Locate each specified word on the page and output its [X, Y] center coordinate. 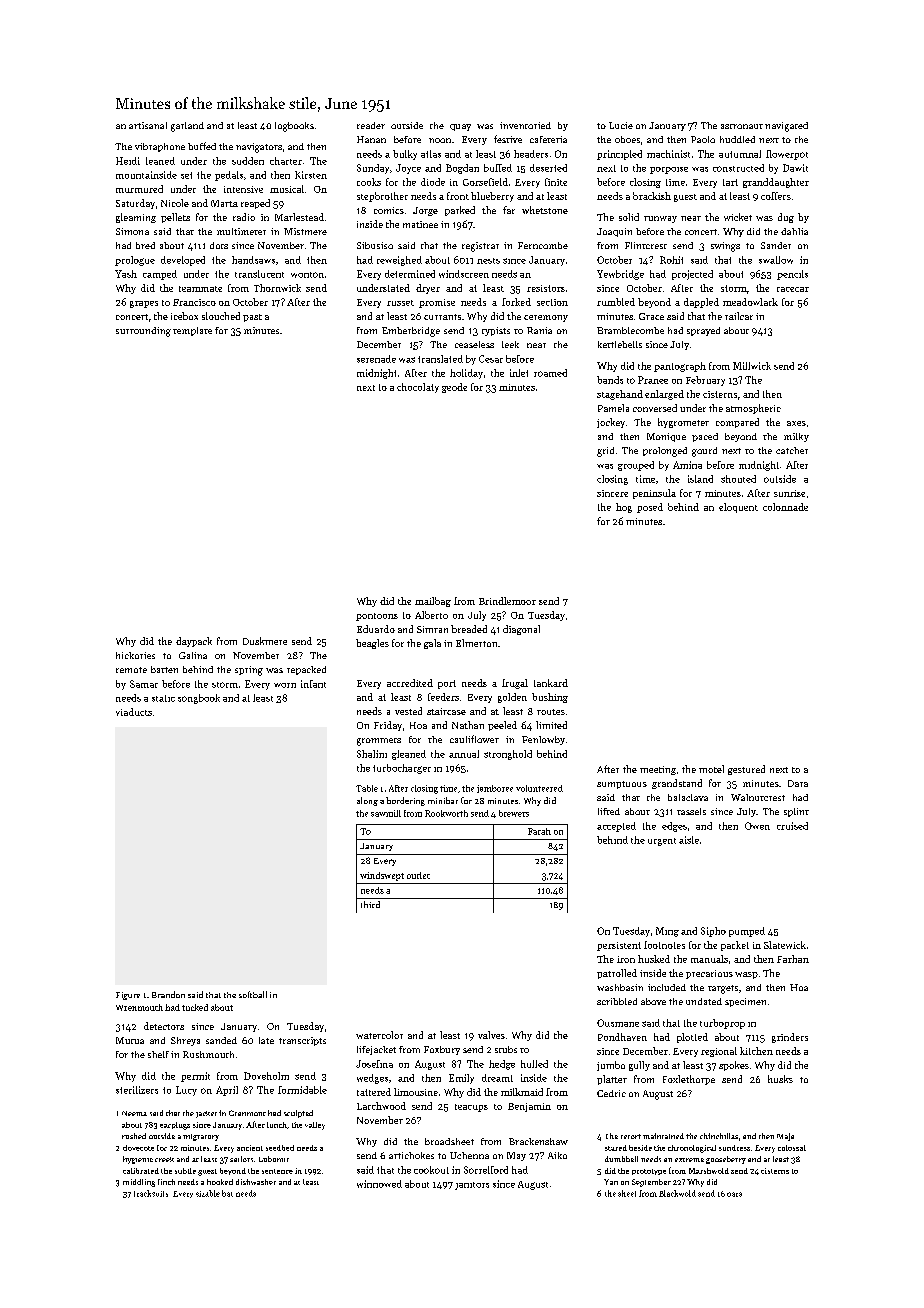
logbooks [294, 127]
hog [624, 508]
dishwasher [256, 1182]
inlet [519, 373]
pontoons [377, 617]
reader [371, 125]
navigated [786, 127]
